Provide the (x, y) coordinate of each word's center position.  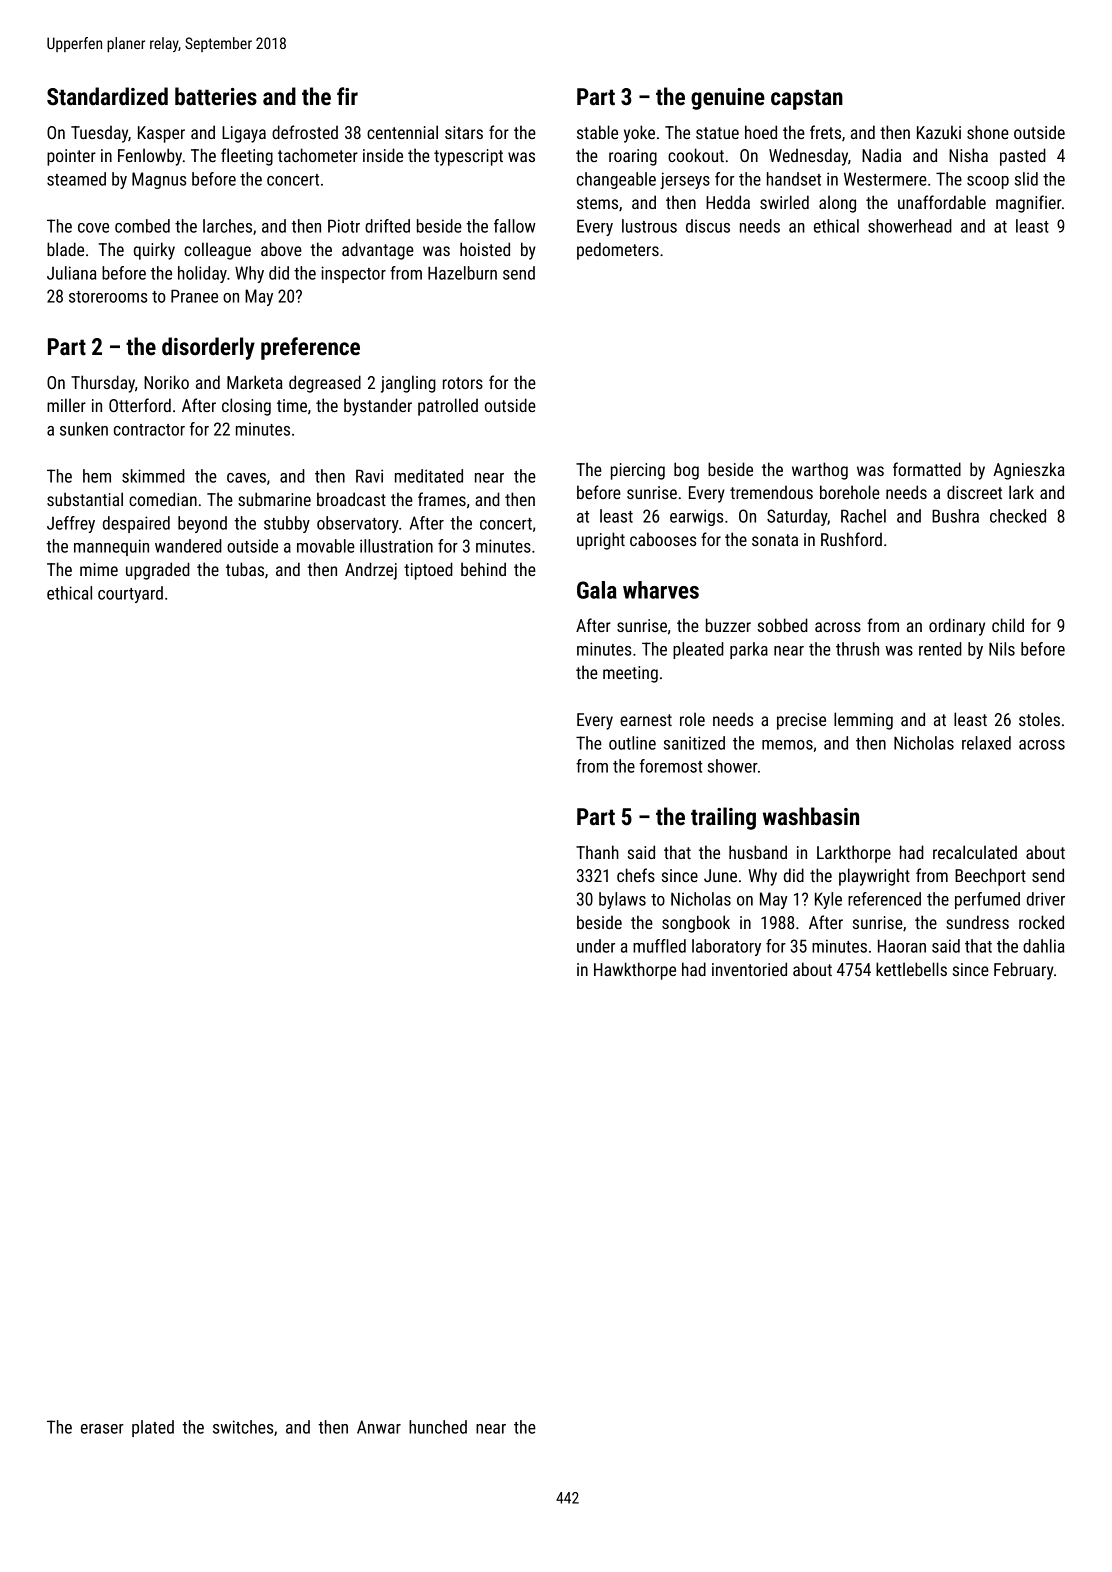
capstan (807, 99)
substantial (85, 499)
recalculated (975, 852)
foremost (671, 766)
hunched (438, 1427)
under (596, 946)
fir (347, 96)
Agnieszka (1029, 471)
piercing (638, 471)
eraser (102, 1429)
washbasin (811, 816)
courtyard (130, 594)
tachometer (318, 155)
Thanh (597, 852)
